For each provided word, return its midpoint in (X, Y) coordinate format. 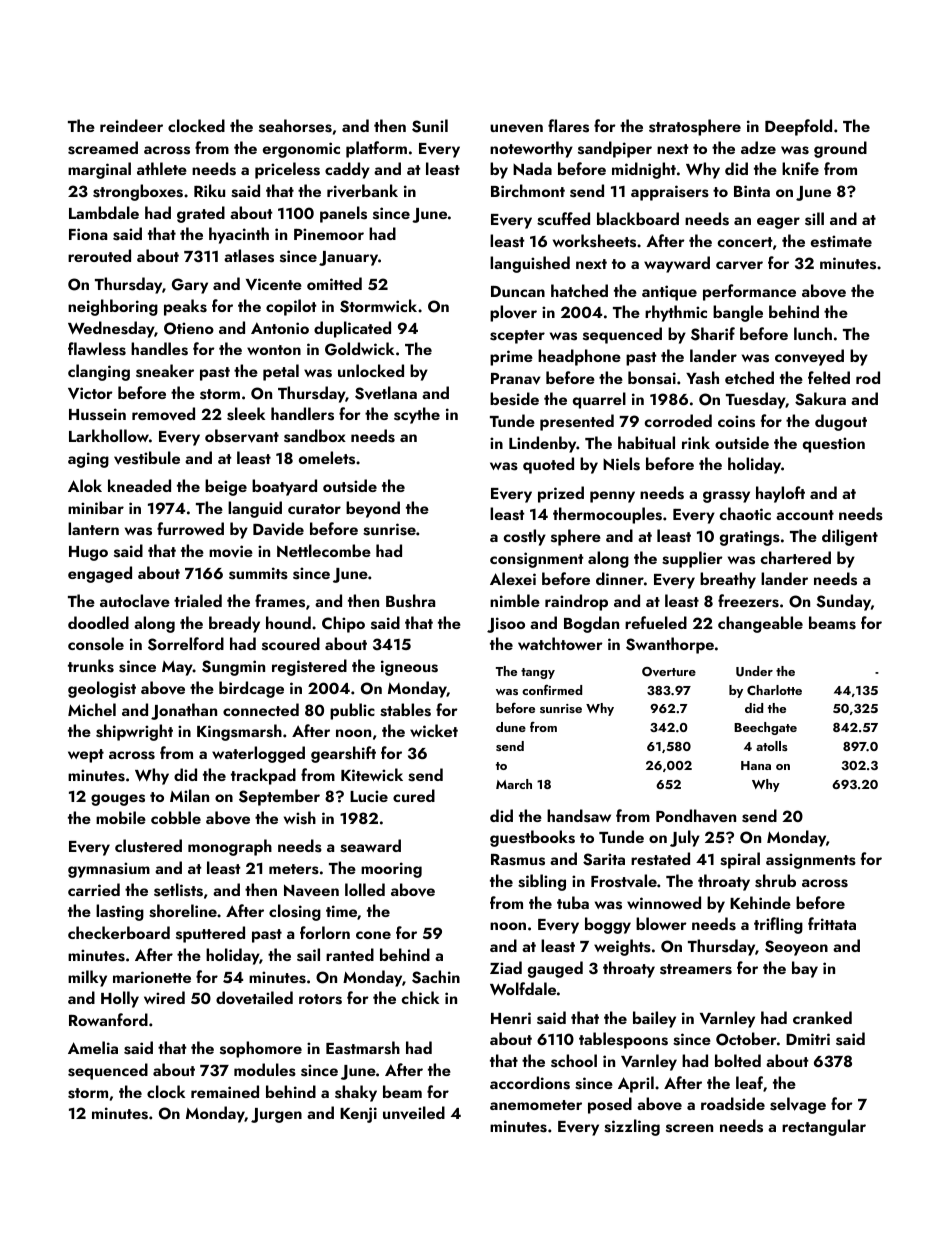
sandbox (315, 436)
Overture (669, 672)
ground (840, 149)
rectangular (824, 1127)
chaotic (745, 513)
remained (225, 1091)
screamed (103, 148)
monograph (230, 847)
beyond (373, 509)
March (514, 784)
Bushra (410, 601)
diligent (850, 537)
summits (258, 573)
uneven (516, 128)
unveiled (414, 1113)
